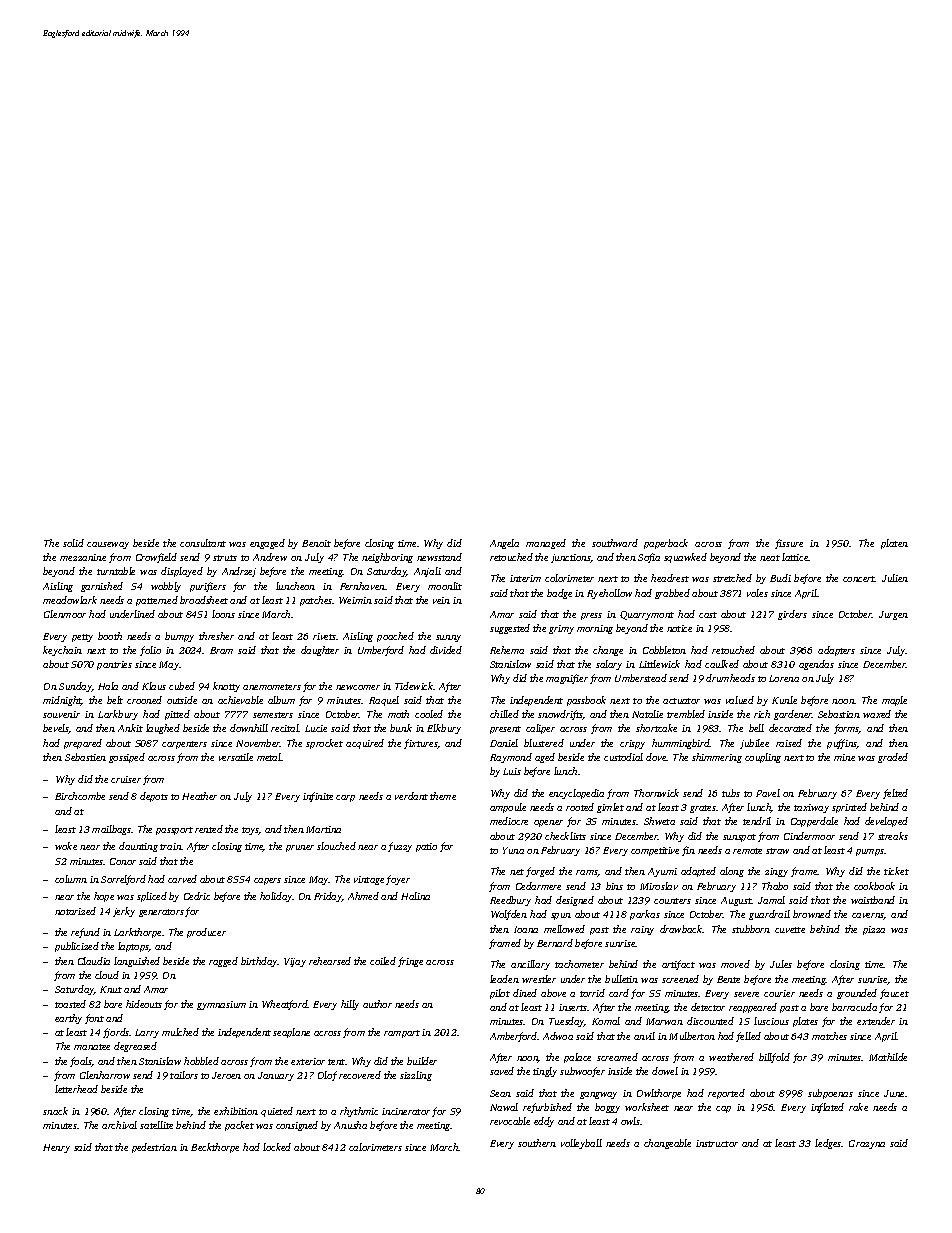  What do you see at coordinates (839, 714) in the screenshot?
I see `Sebastian` at bounding box center [839, 714].
